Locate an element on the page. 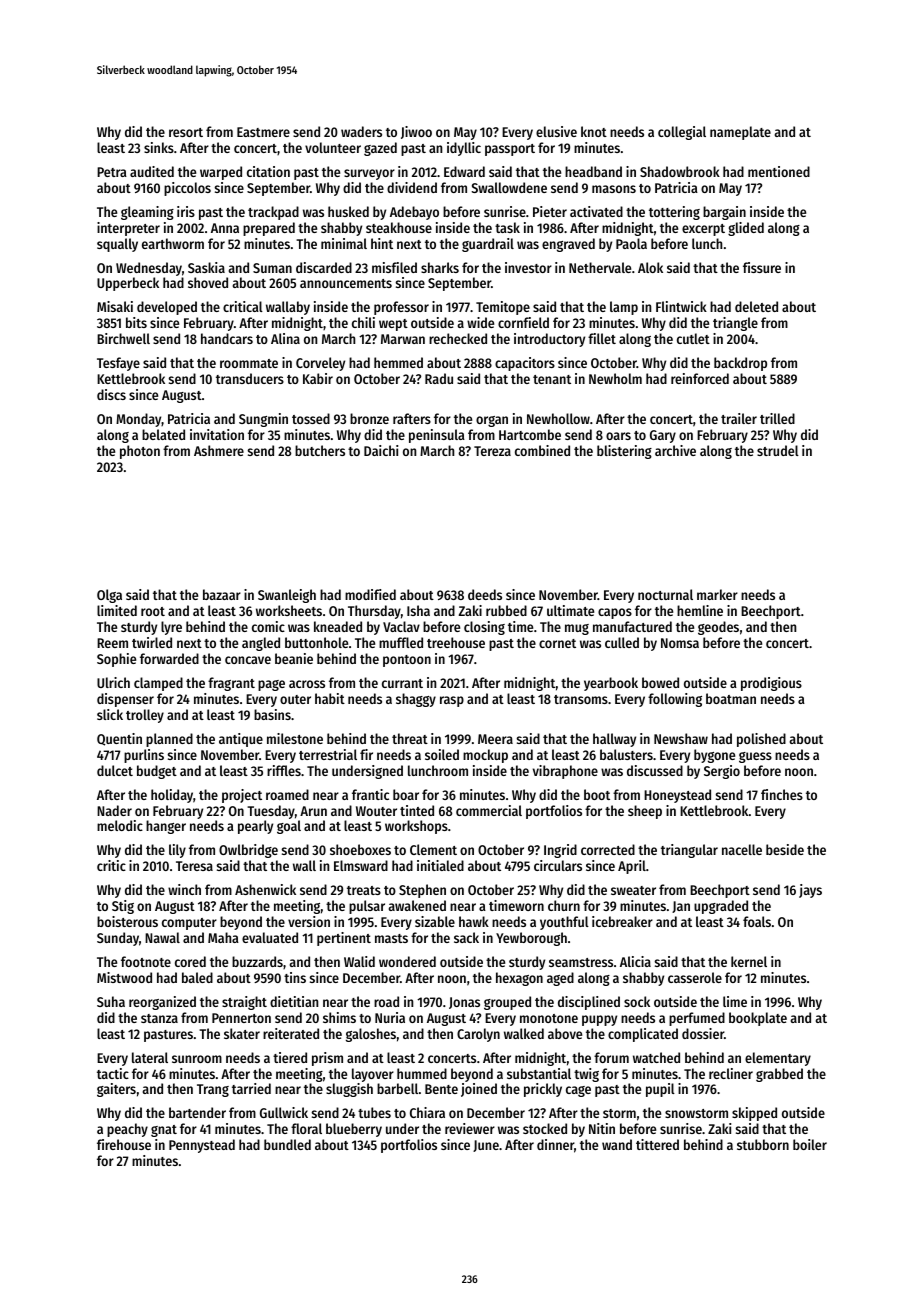 This page has width=924, height=1308. nameplate is located at coordinates (740, 133).
